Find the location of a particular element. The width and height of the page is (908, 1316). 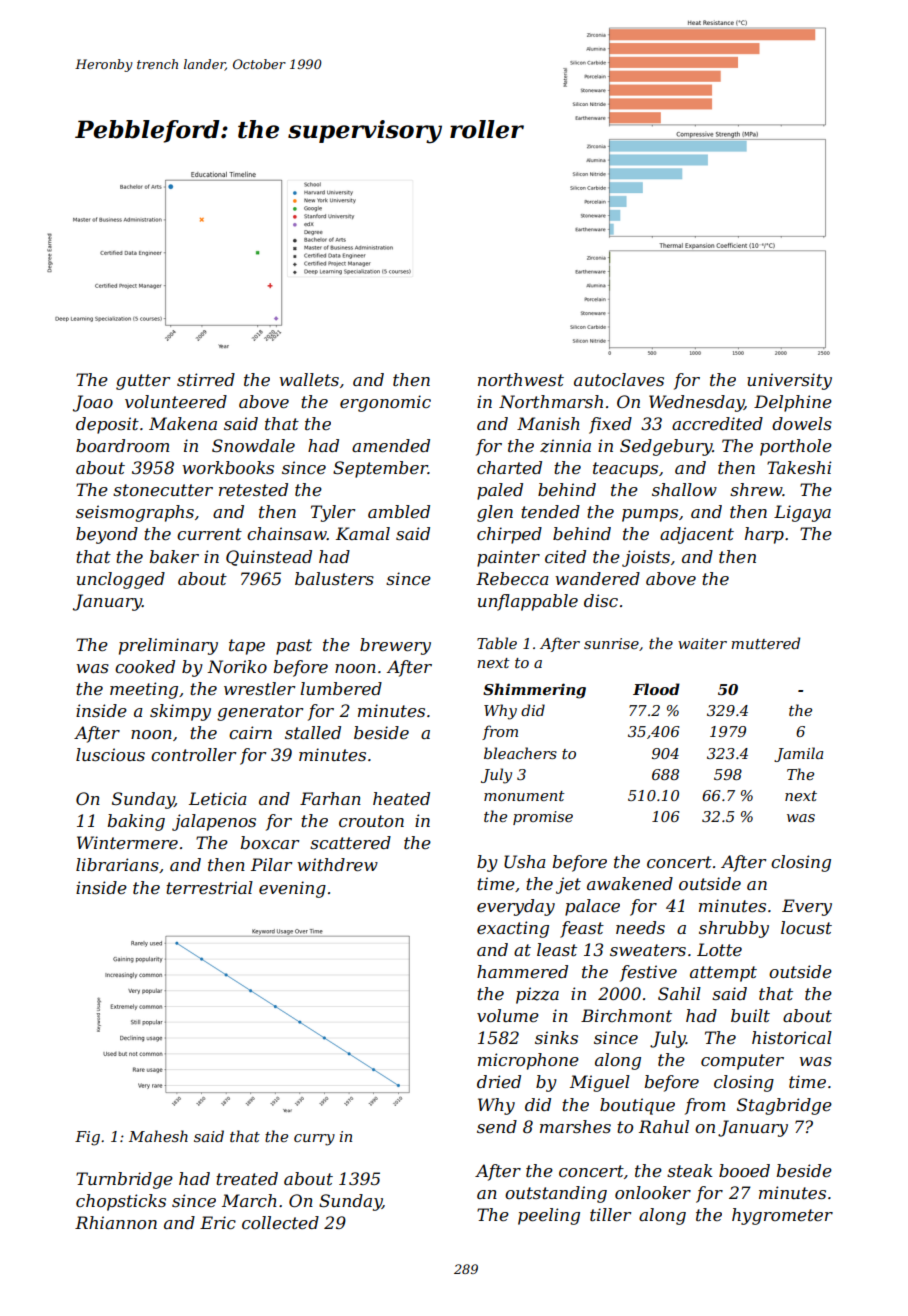

northwest is located at coordinates (521, 379).
